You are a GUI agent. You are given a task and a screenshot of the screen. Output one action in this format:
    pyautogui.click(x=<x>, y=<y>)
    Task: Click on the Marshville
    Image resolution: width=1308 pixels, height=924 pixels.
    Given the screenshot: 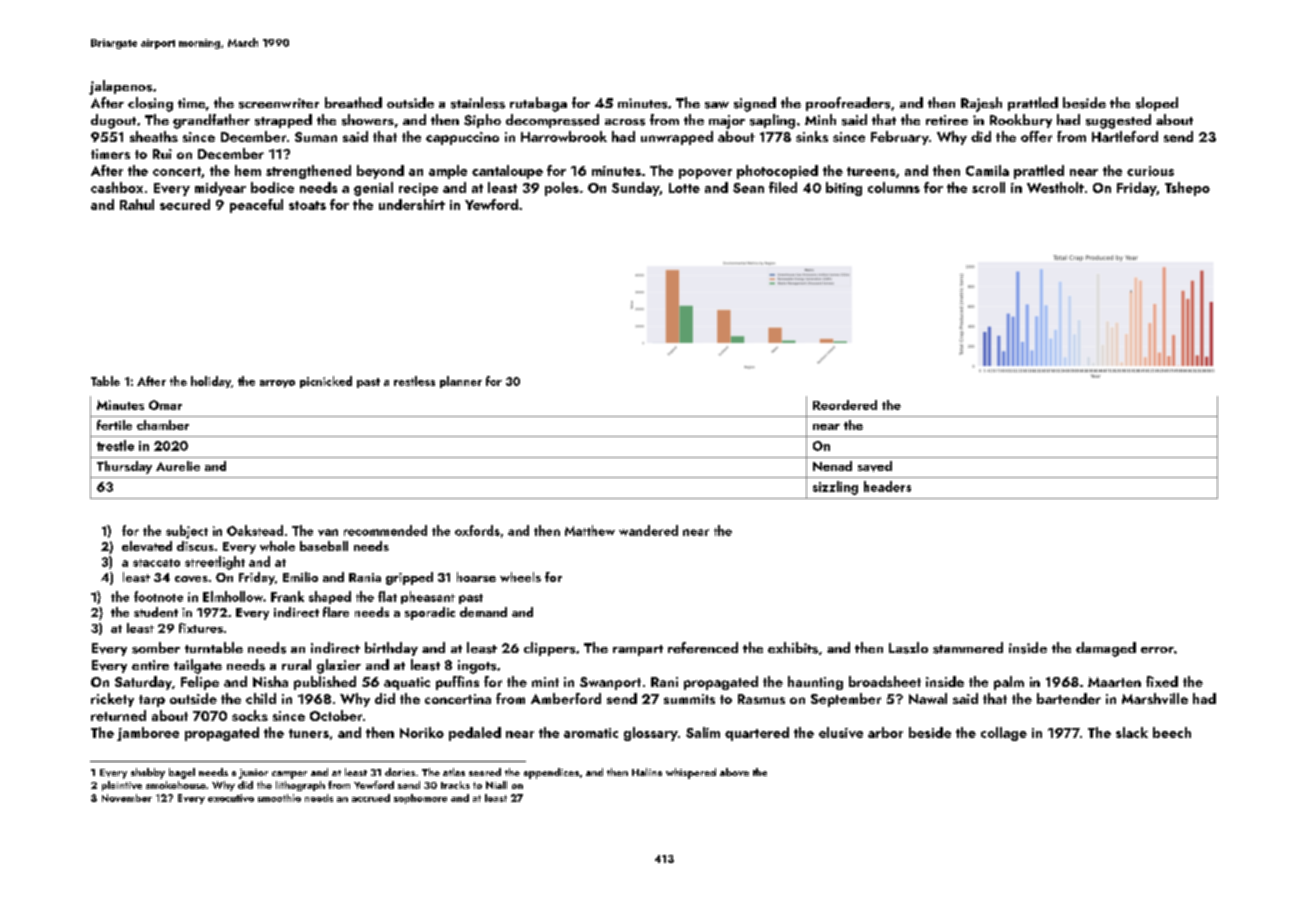 What is the action you would take?
    pyautogui.click(x=1155, y=698)
